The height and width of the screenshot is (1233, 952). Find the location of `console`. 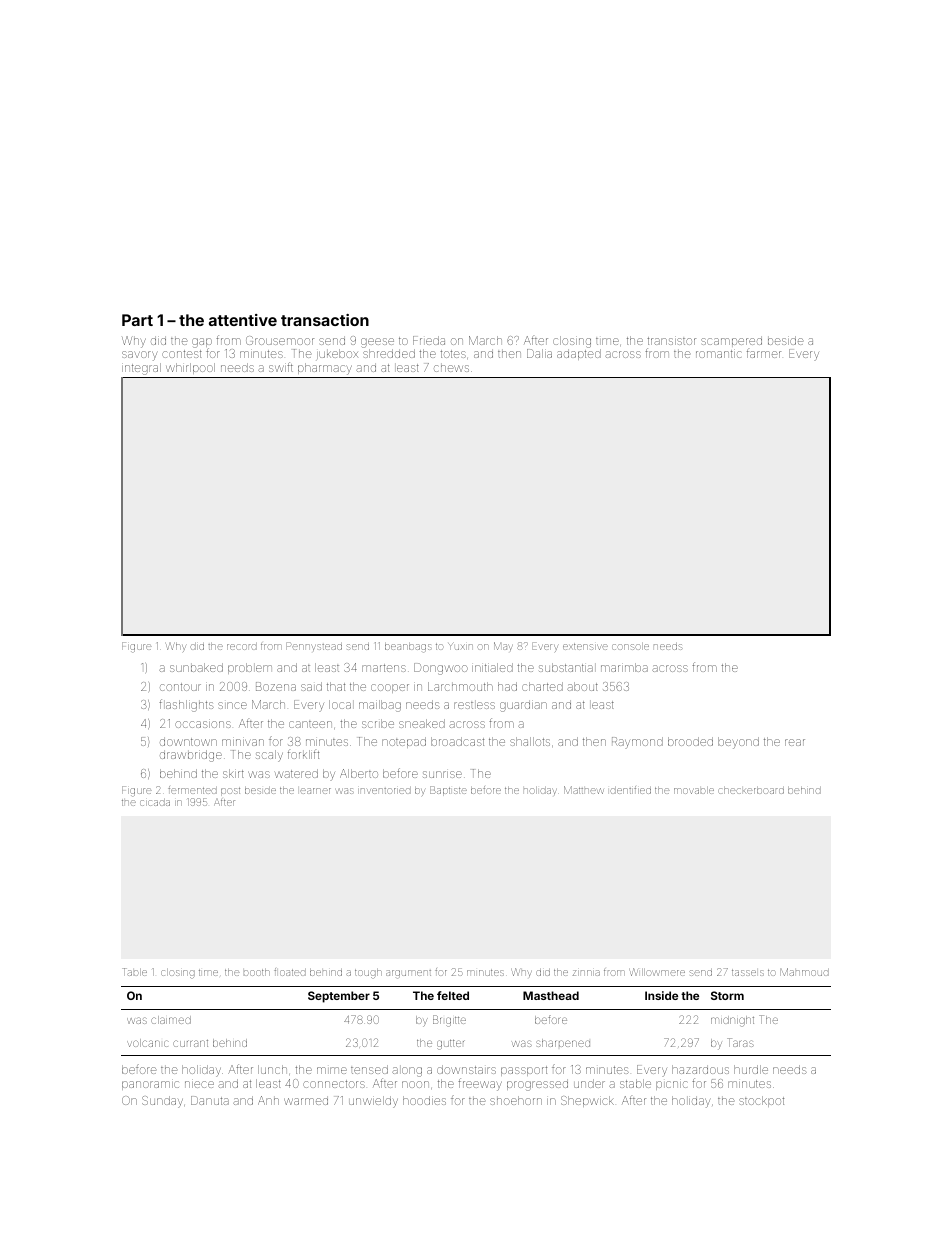

console is located at coordinates (630, 646).
